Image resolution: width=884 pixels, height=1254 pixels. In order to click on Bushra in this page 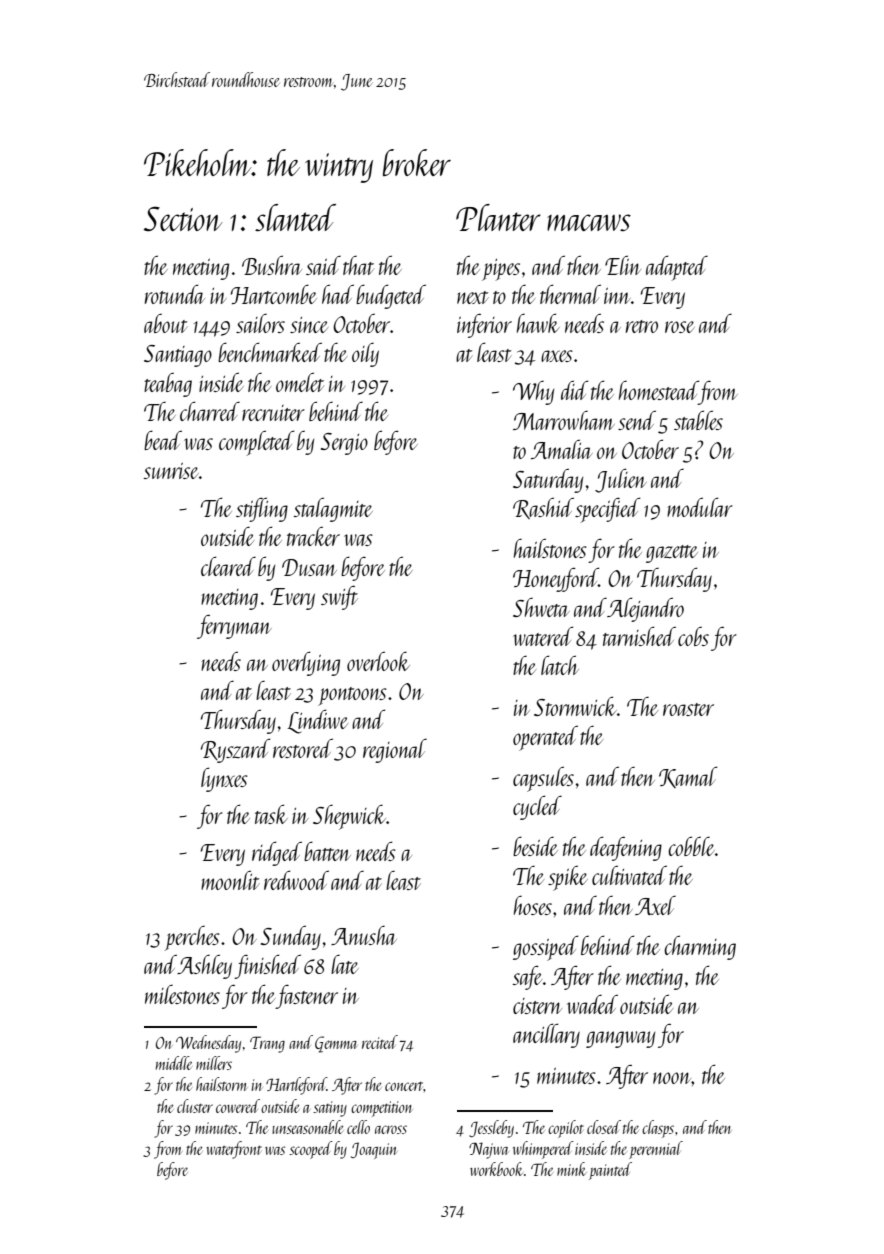, I will do `click(272, 265)`.
